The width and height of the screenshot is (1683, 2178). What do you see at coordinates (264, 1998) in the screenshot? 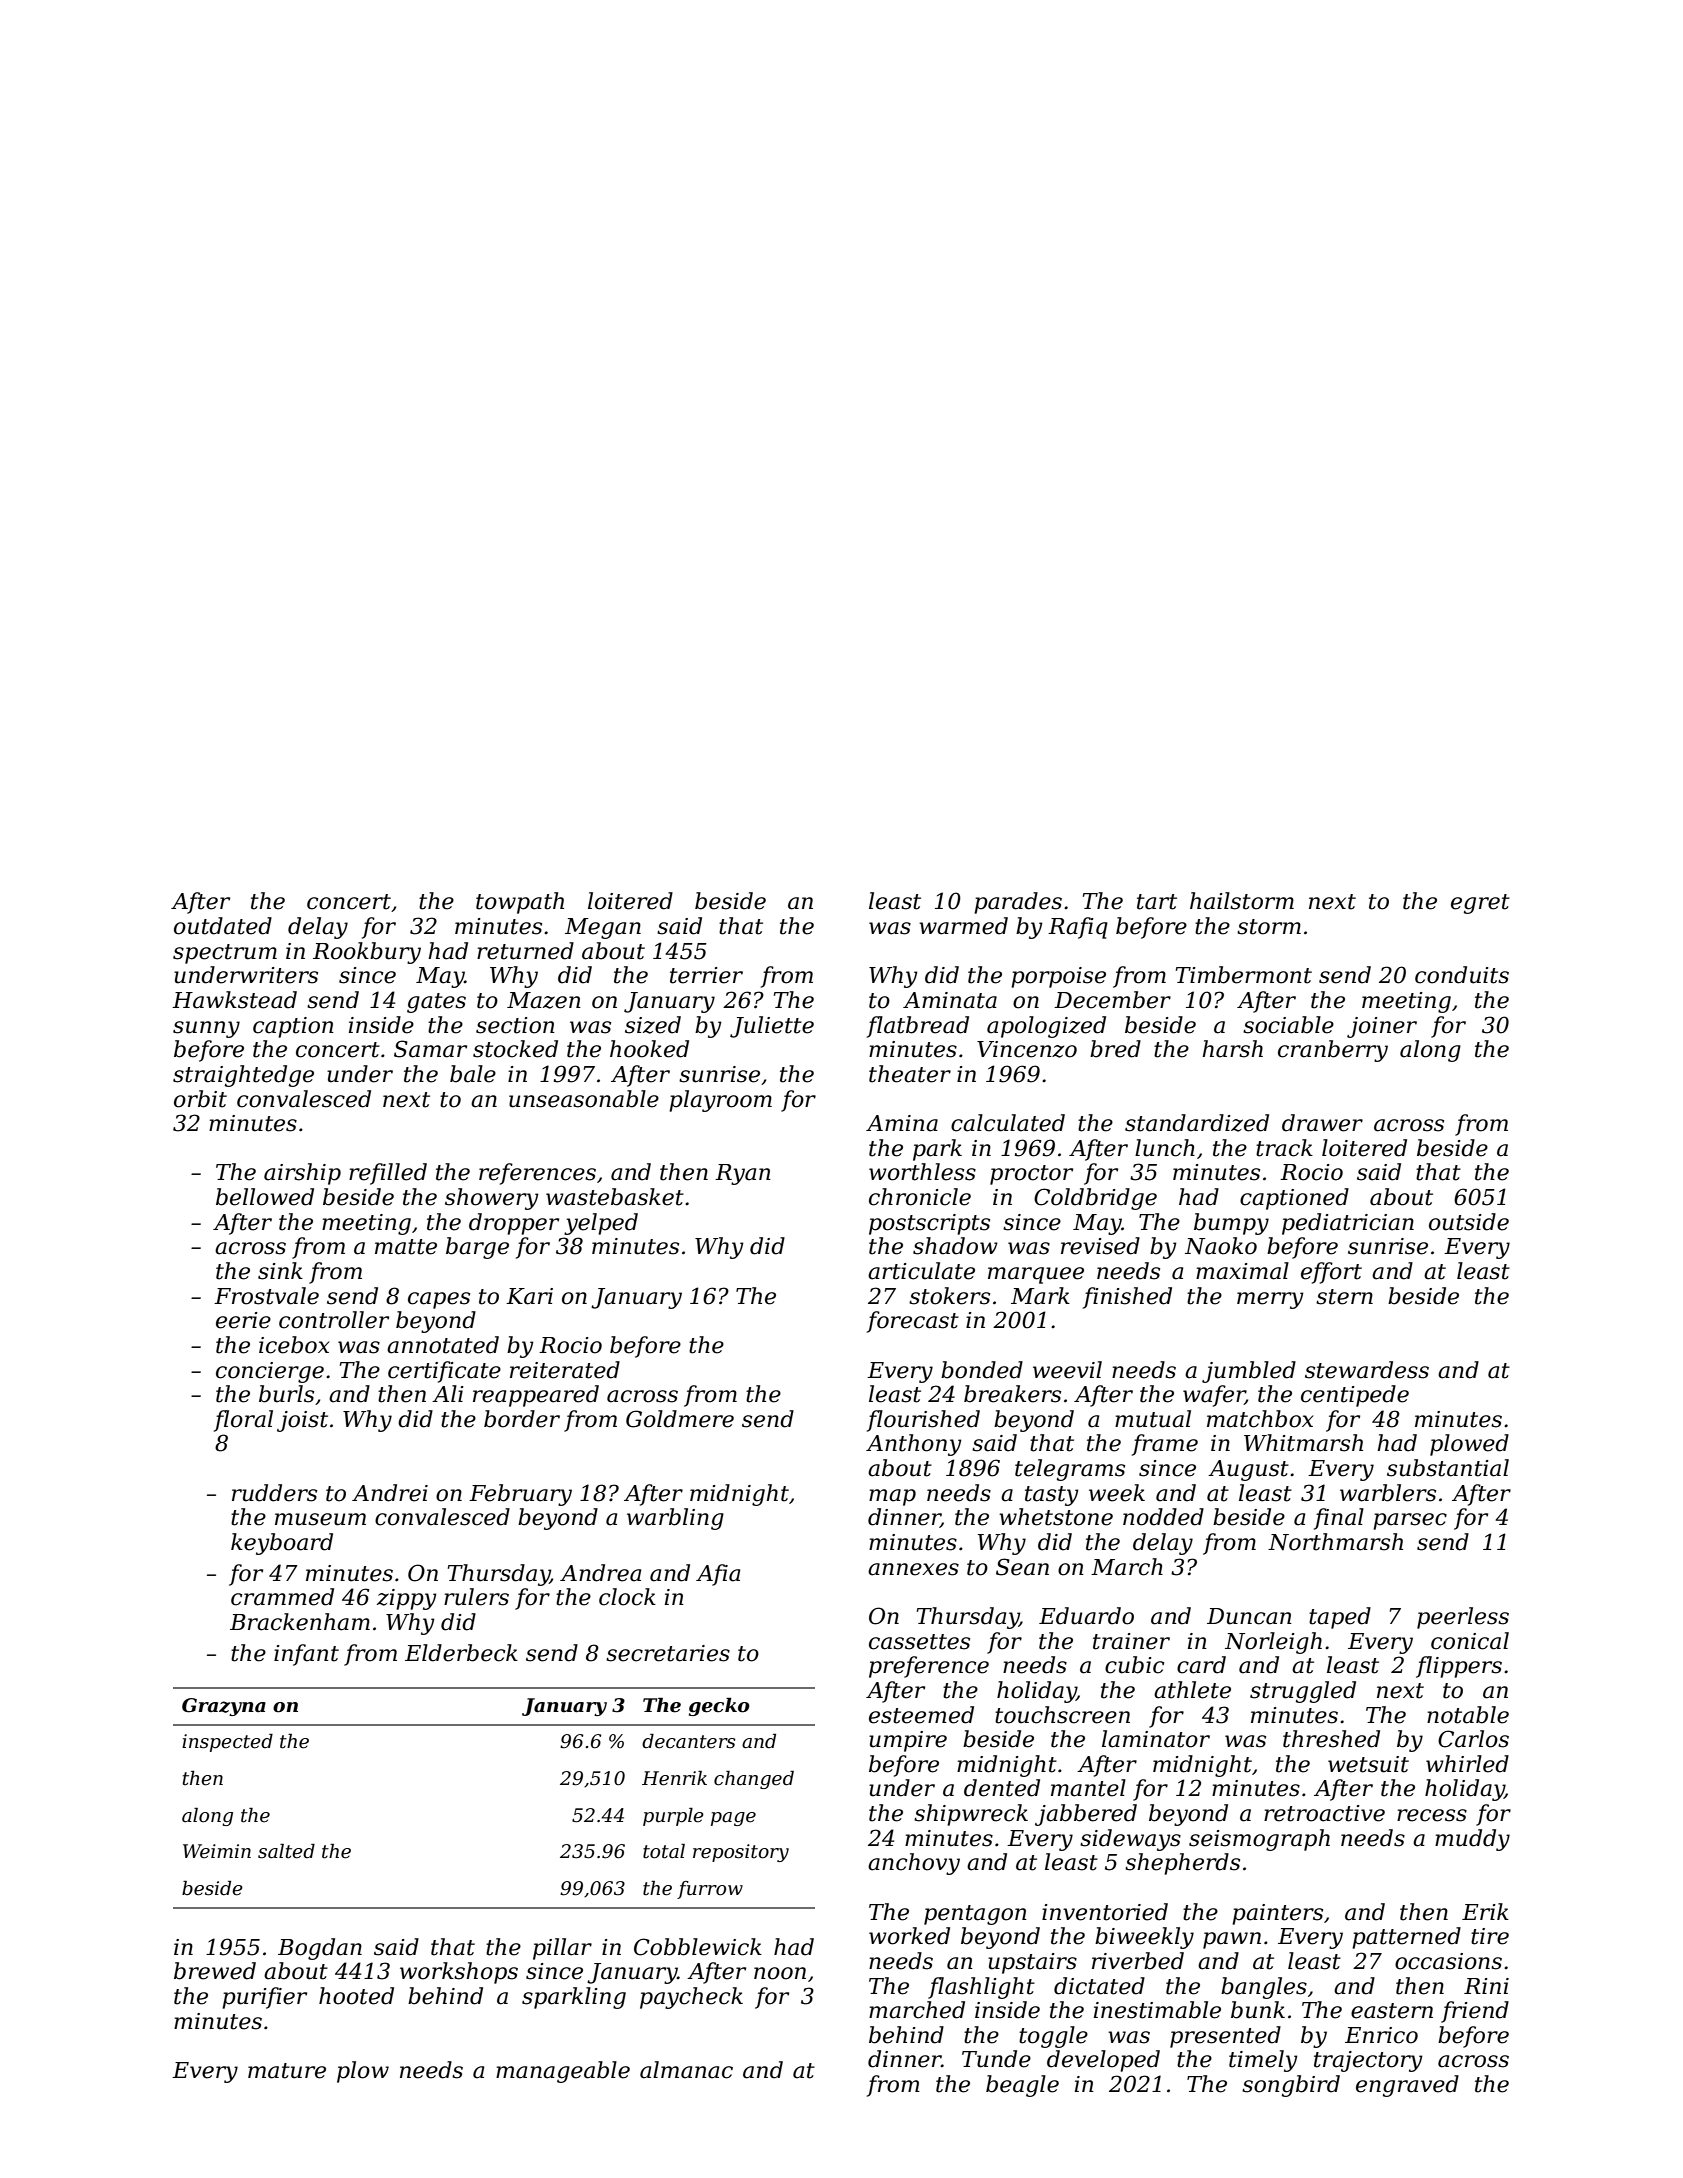
I see `purifier` at bounding box center [264, 1998].
